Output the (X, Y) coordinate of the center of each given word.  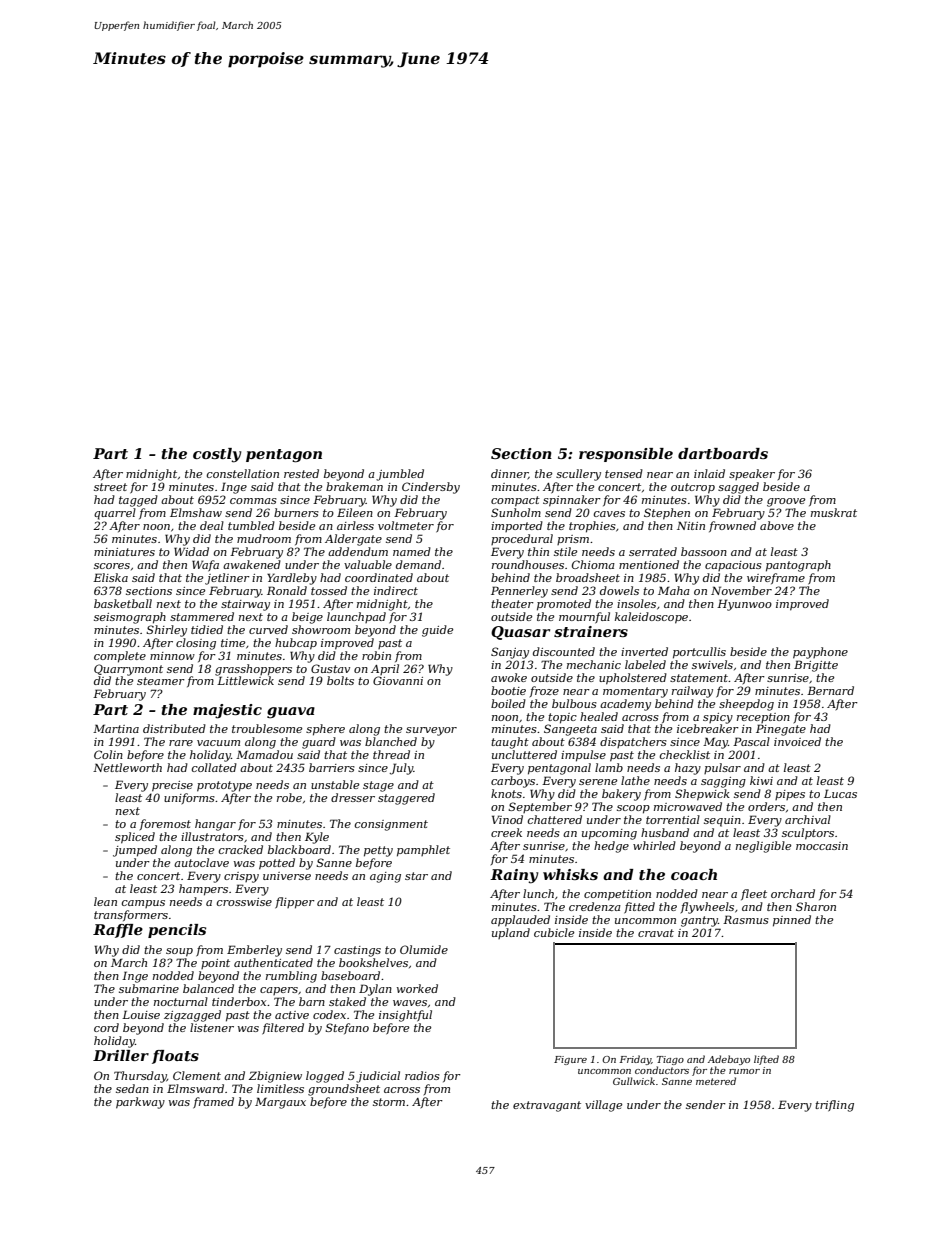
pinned (792, 921)
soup (179, 952)
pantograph (798, 566)
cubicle (554, 932)
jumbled (400, 475)
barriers (332, 767)
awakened (252, 564)
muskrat (834, 512)
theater (512, 603)
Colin (108, 754)
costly (217, 455)
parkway (140, 1103)
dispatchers (633, 742)
